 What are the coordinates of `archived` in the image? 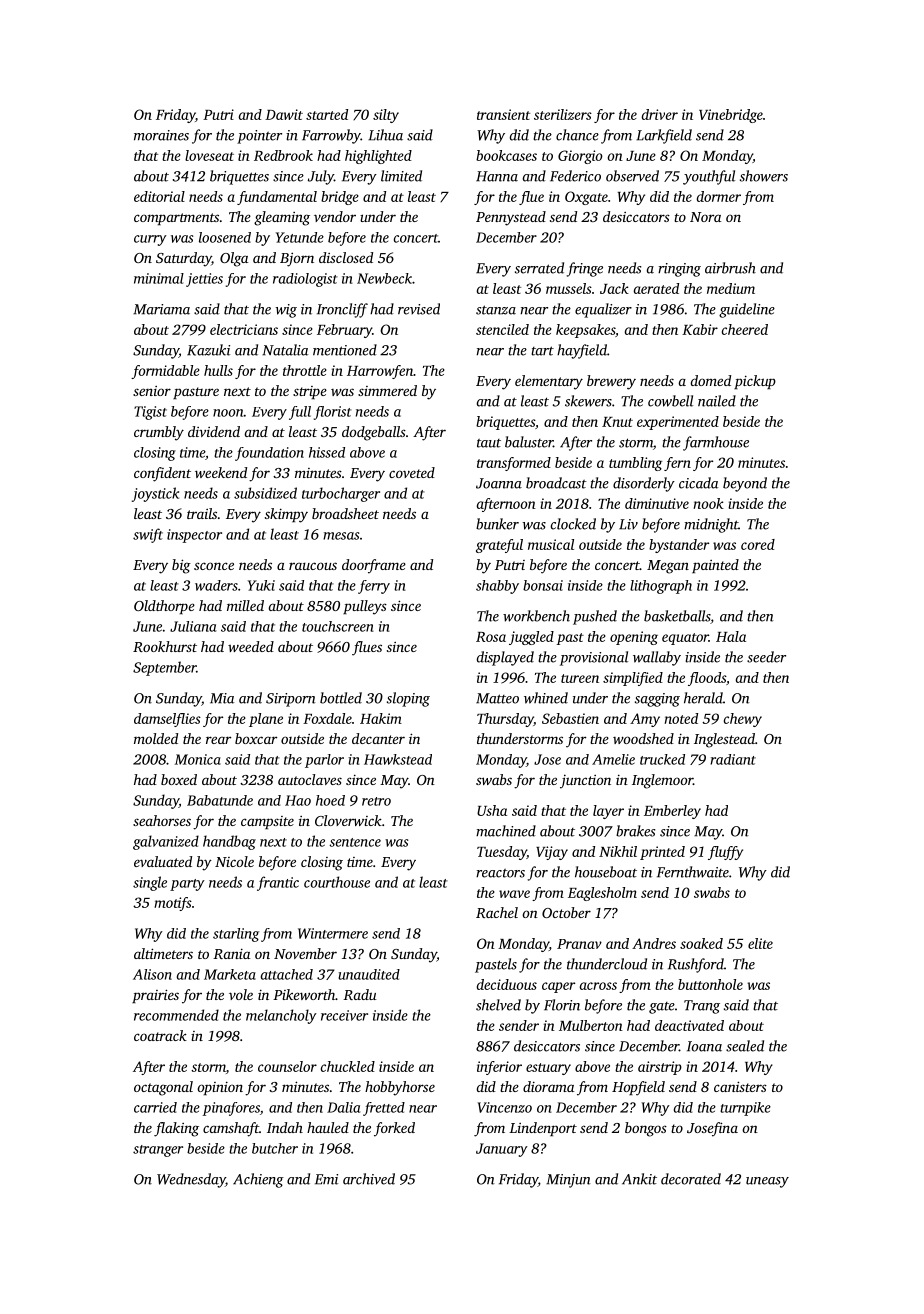 It's located at (369, 1179).
